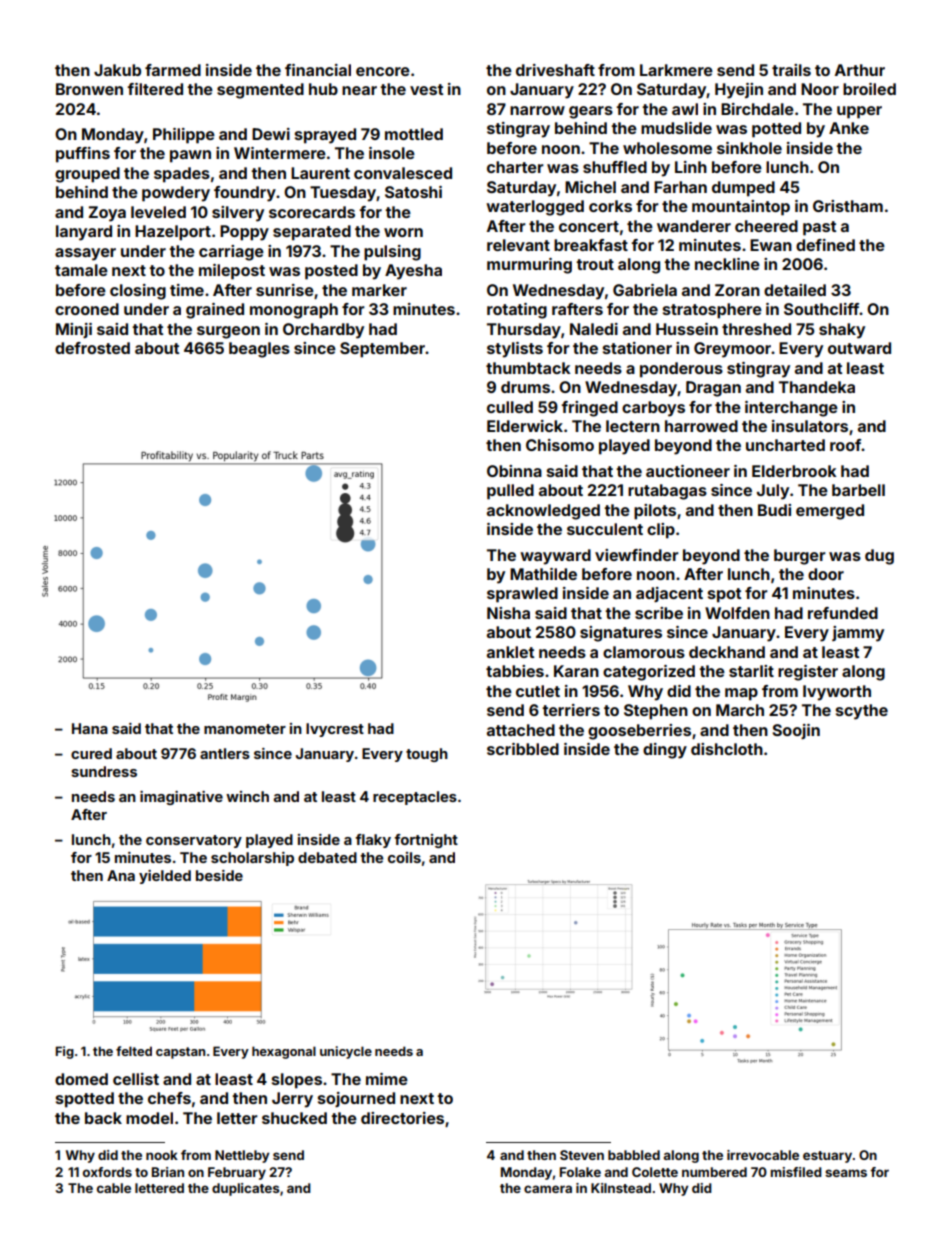 The image size is (952, 1233). Describe the element at coordinates (548, 1189) in the screenshot. I see `camera` at that location.
